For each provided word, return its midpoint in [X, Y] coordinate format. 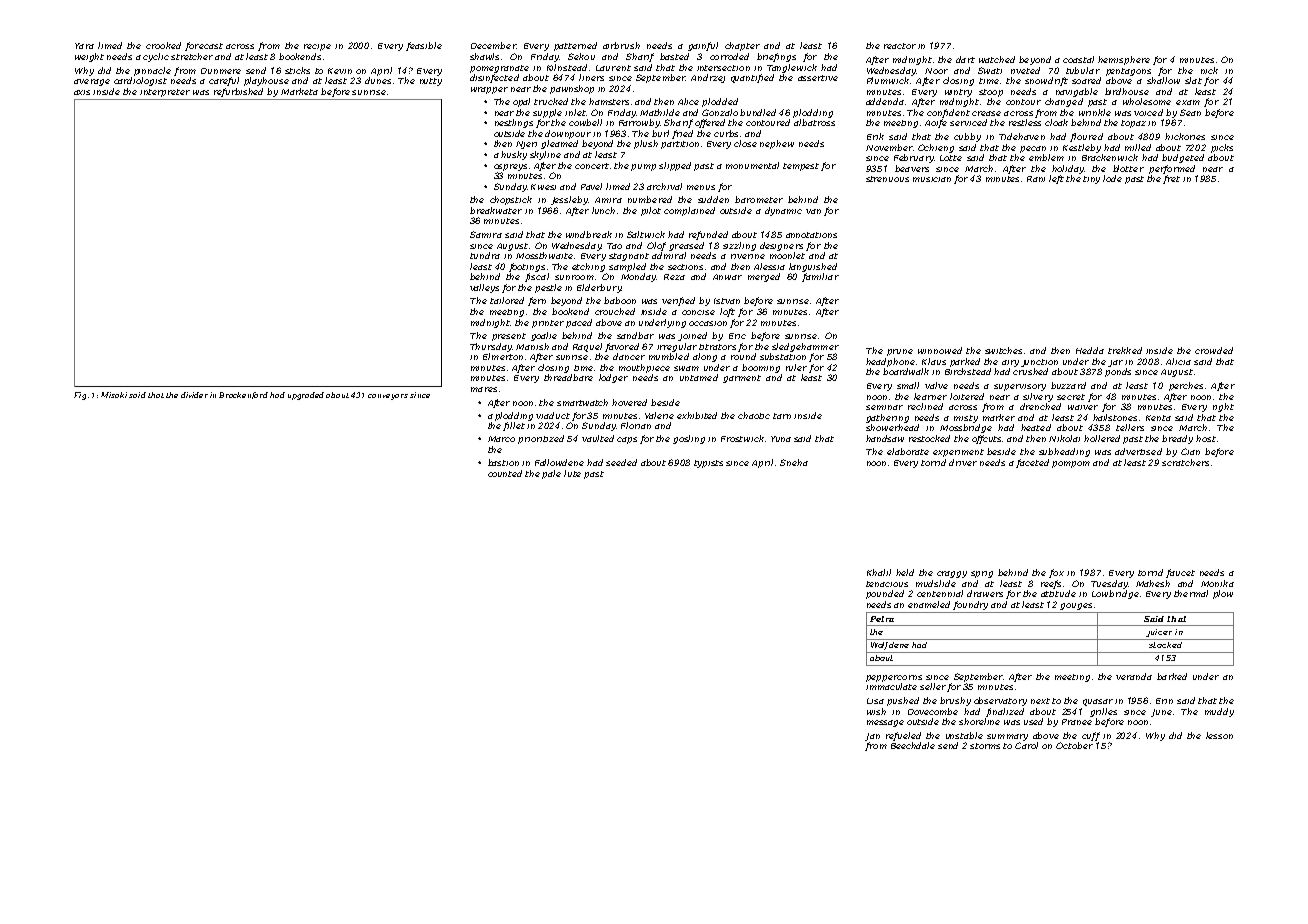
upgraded [306, 396]
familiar [820, 277]
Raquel [587, 347]
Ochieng [936, 148]
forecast [204, 46]
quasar [1098, 702]
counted [505, 473]
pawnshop [572, 89]
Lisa [875, 701]
